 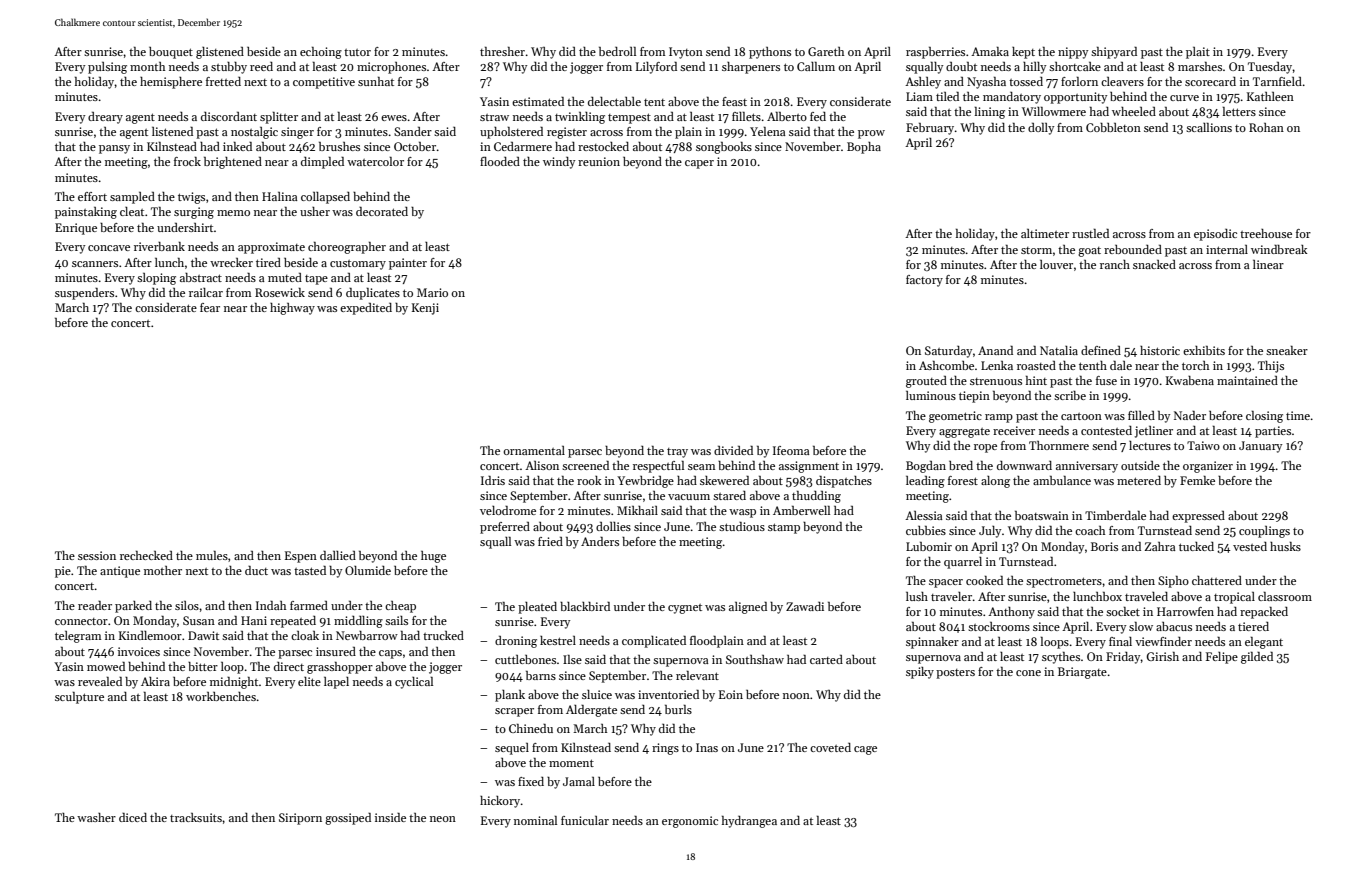 I want to click on studious, so click(x=742, y=526).
